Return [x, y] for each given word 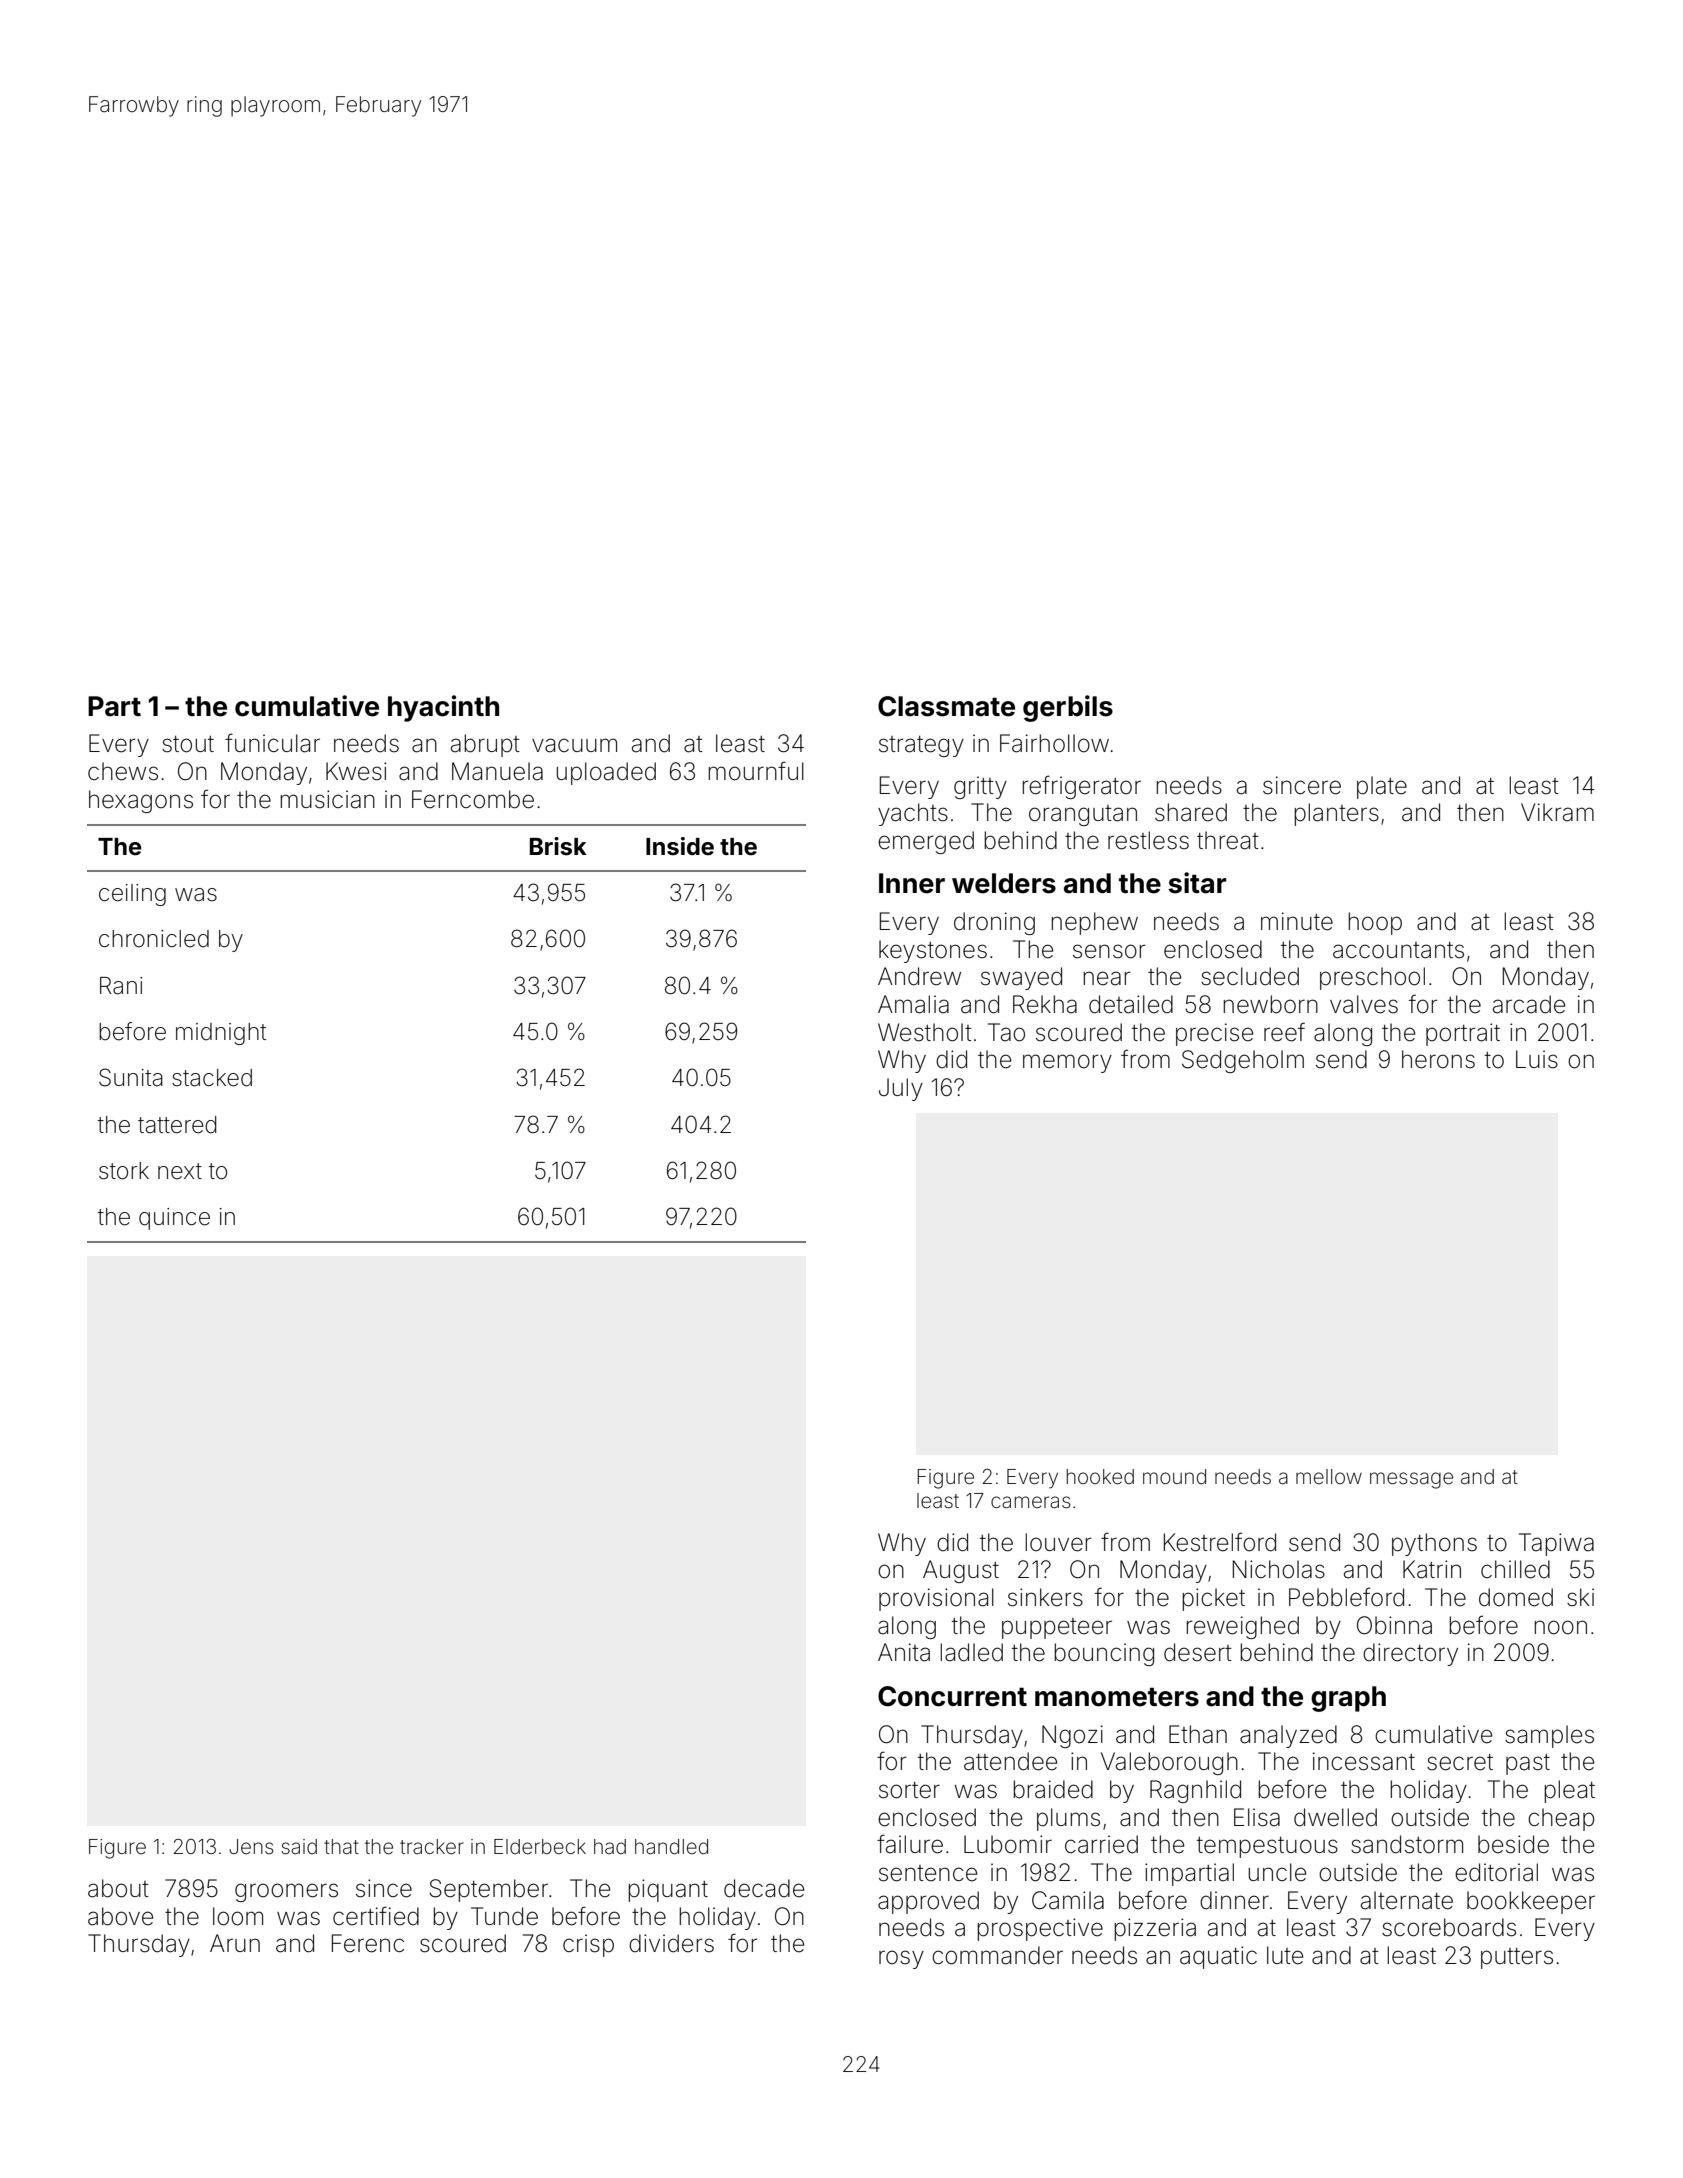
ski [1580, 1597]
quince [174, 1219]
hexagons [141, 801]
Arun [235, 1943]
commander [997, 1955]
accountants [1398, 950]
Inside [680, 846]
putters [1517, 1958]
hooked [1100, 1477]
